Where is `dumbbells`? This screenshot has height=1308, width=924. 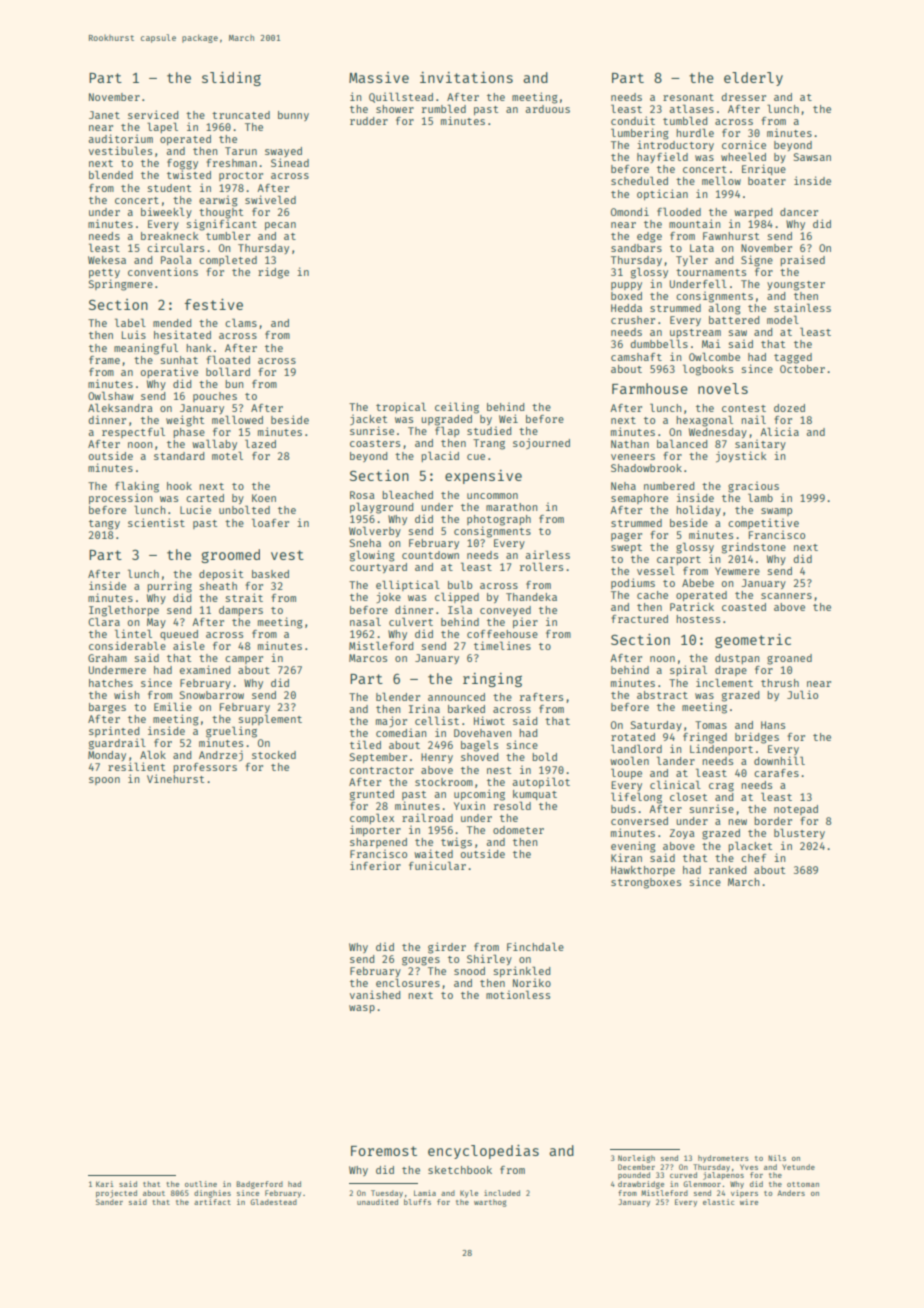
dumbbells is located at coordinates (659, 343).
